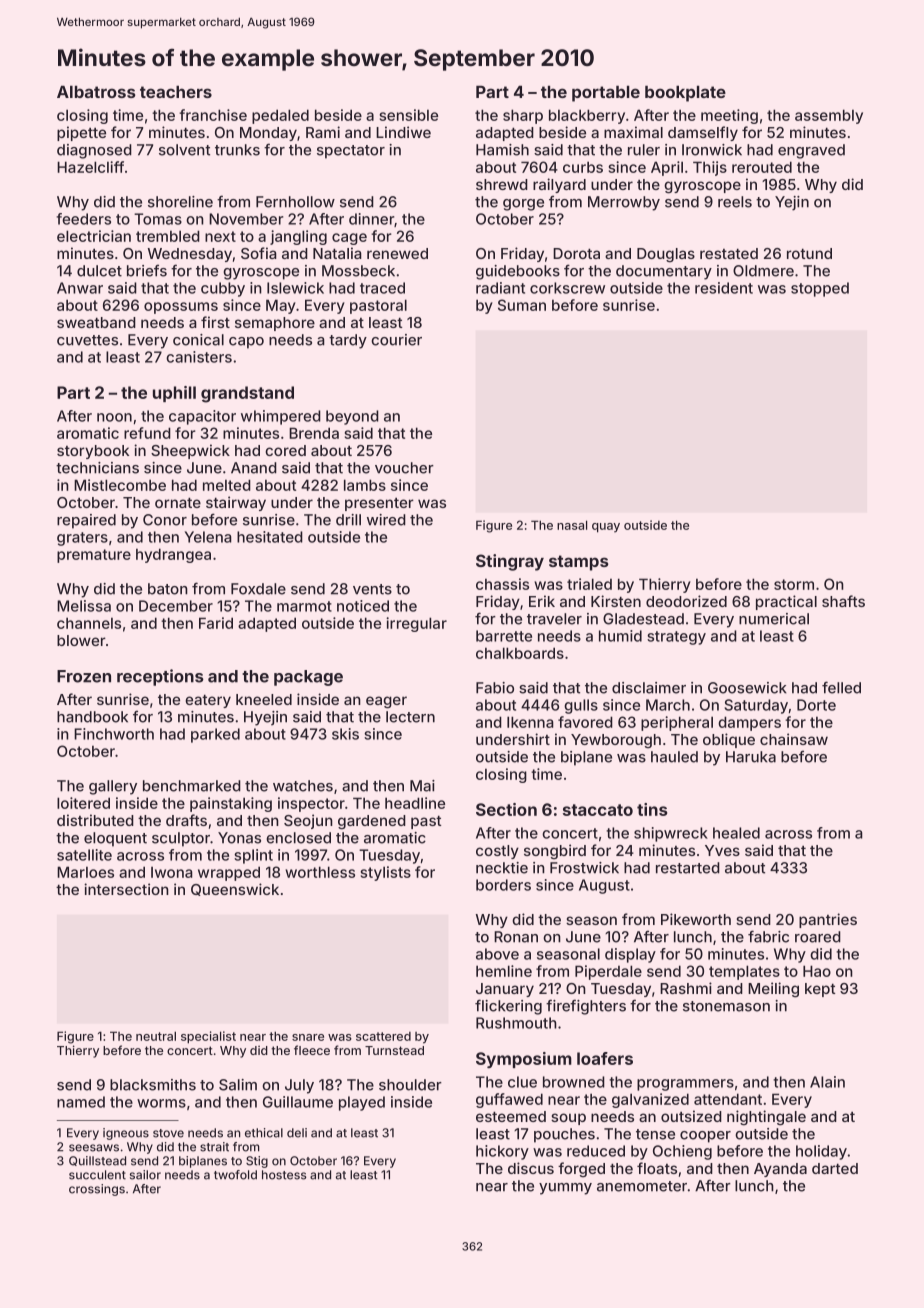 The width and height of the document is (924, 1308). I want to click on Fabio, so click(495, 688).
